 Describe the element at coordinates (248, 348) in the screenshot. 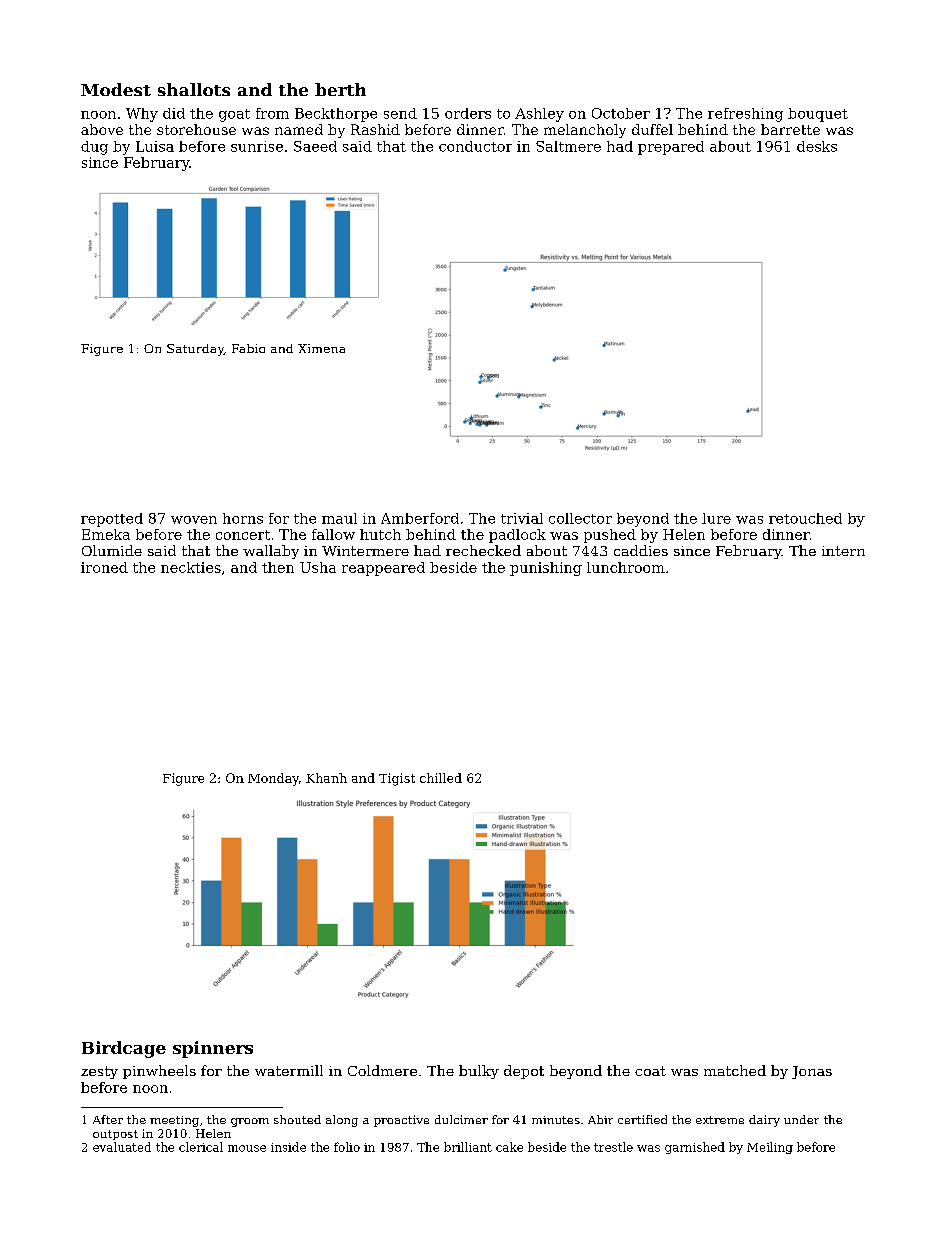

I see `Fabio` at that location.
